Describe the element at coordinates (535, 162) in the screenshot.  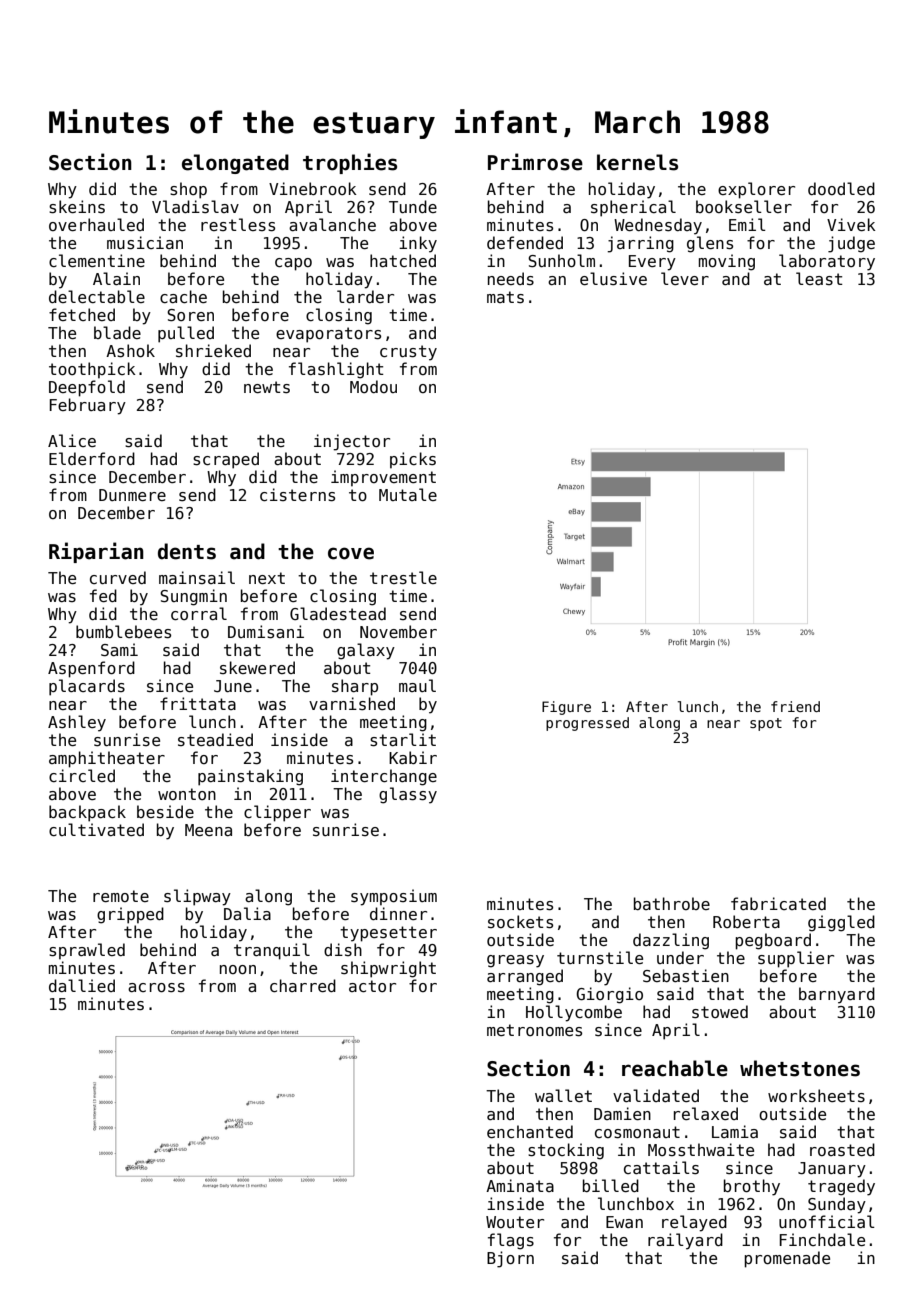
I see `Primrose` at that location.
